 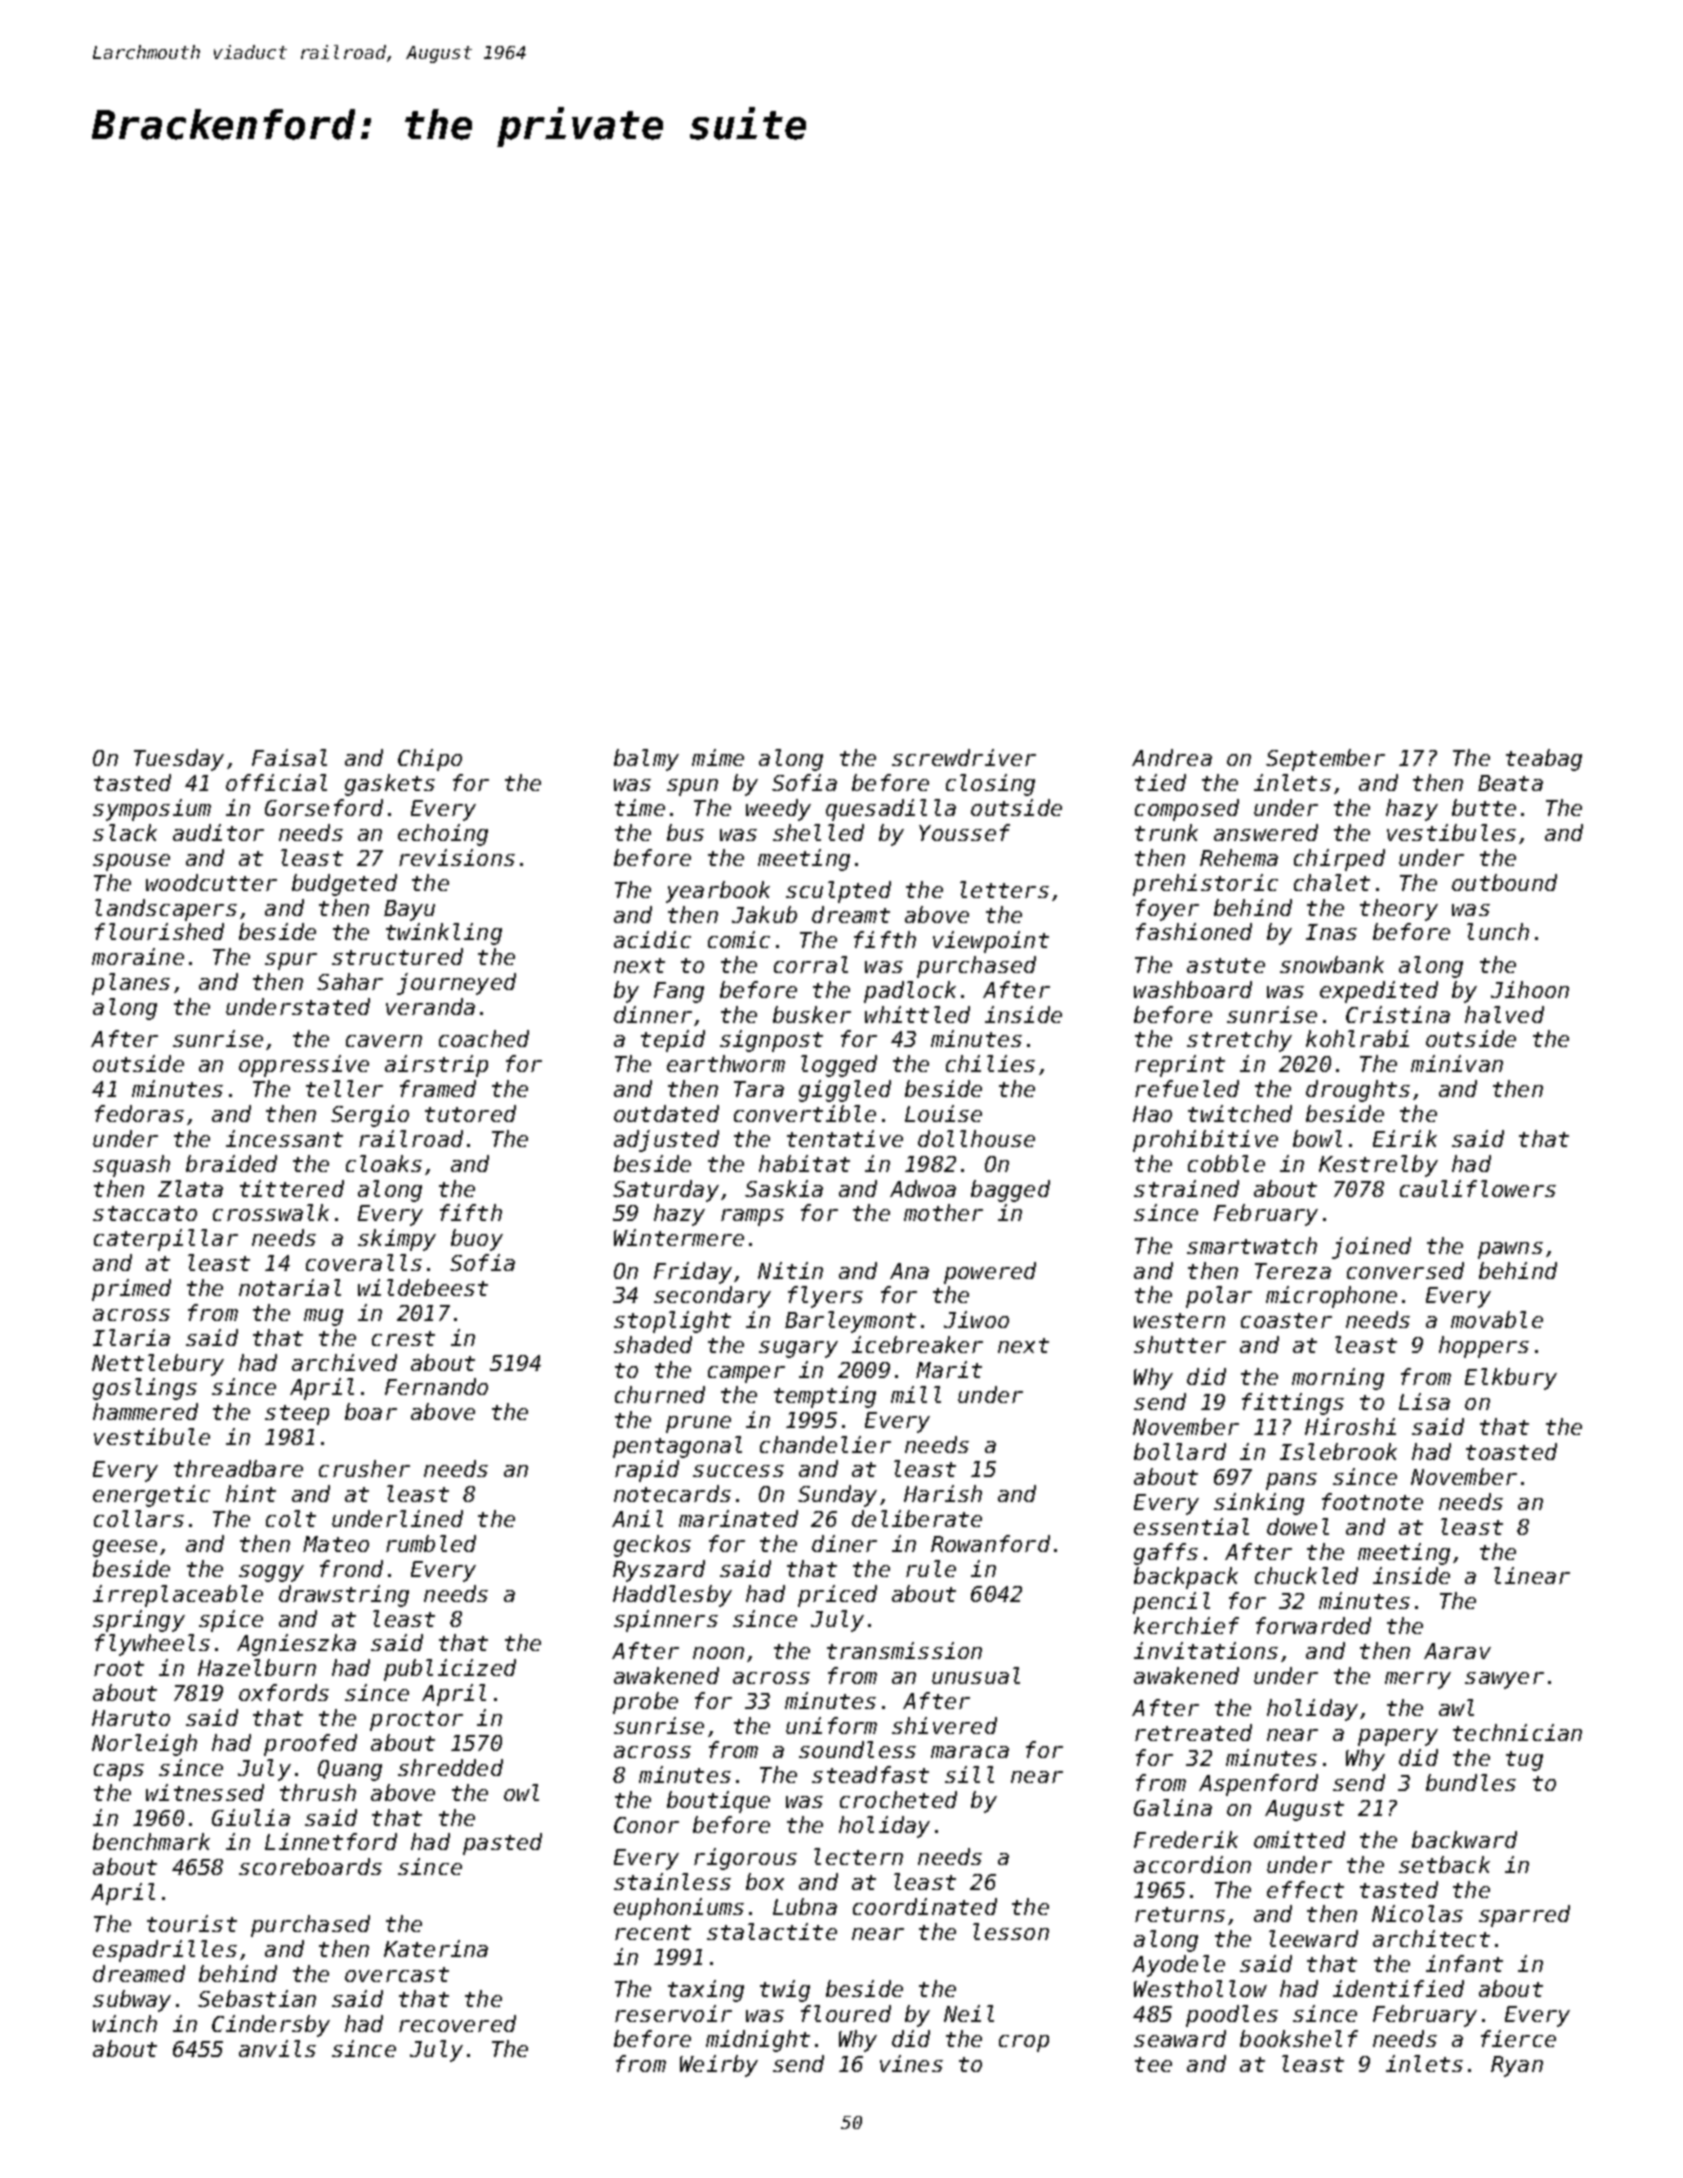 What do you see at coordinates (752, 1217) in the image?
I see `ramps` at bounding box center [752, 1217].
